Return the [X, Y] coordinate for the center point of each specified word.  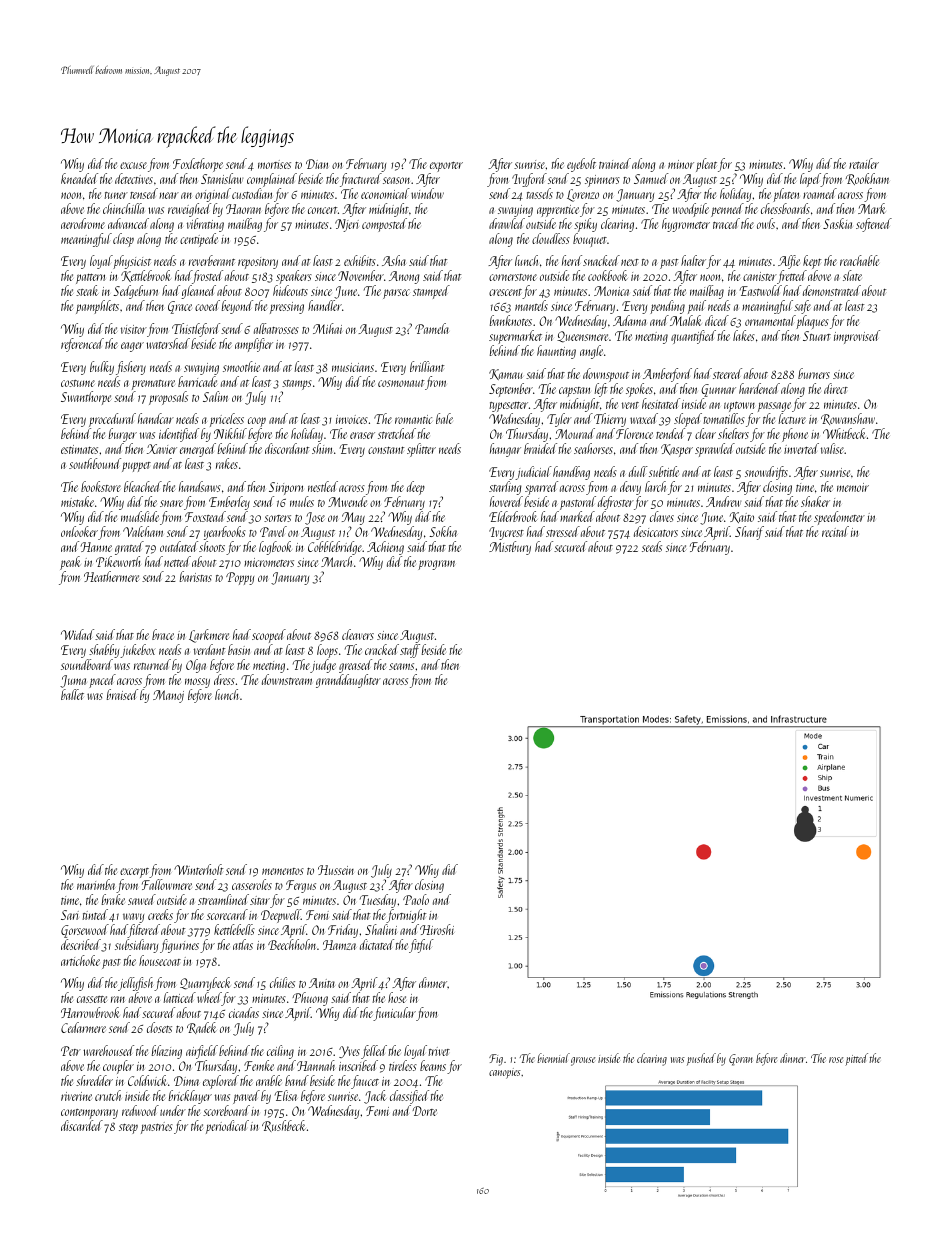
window [427, 193]
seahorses [593, 448]
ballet [72, 694]
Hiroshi [437, 929]
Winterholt [198, 869]
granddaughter [348, 681]
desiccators [656, 531]
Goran [741, 1060]
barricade [197, 381]
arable [269, 1080]
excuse [133, 165]
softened [874, 225]
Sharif [749, 533]
